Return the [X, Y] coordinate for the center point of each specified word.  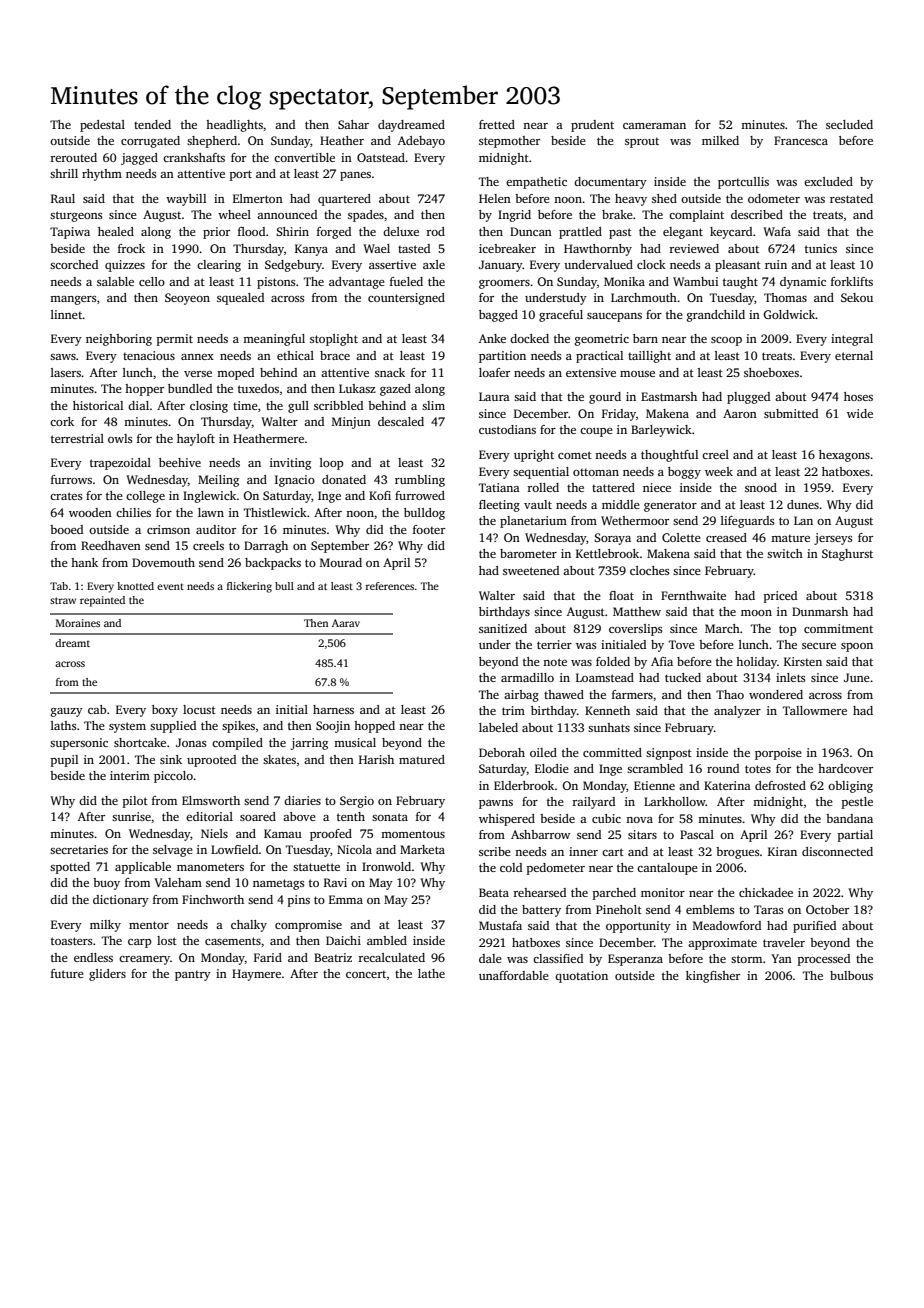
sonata [390, 817]
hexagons [844, 456]
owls [120, 438]
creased [726, 537]
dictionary [121, 901]
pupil [64, 761]
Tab [59, 586]
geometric [602, 340]
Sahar [353, 124]
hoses [858, 396]
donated [344, 479]
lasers [66, 372]
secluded [849, 124]
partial [855, 836]
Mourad [341, 562]
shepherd [212, 142]
